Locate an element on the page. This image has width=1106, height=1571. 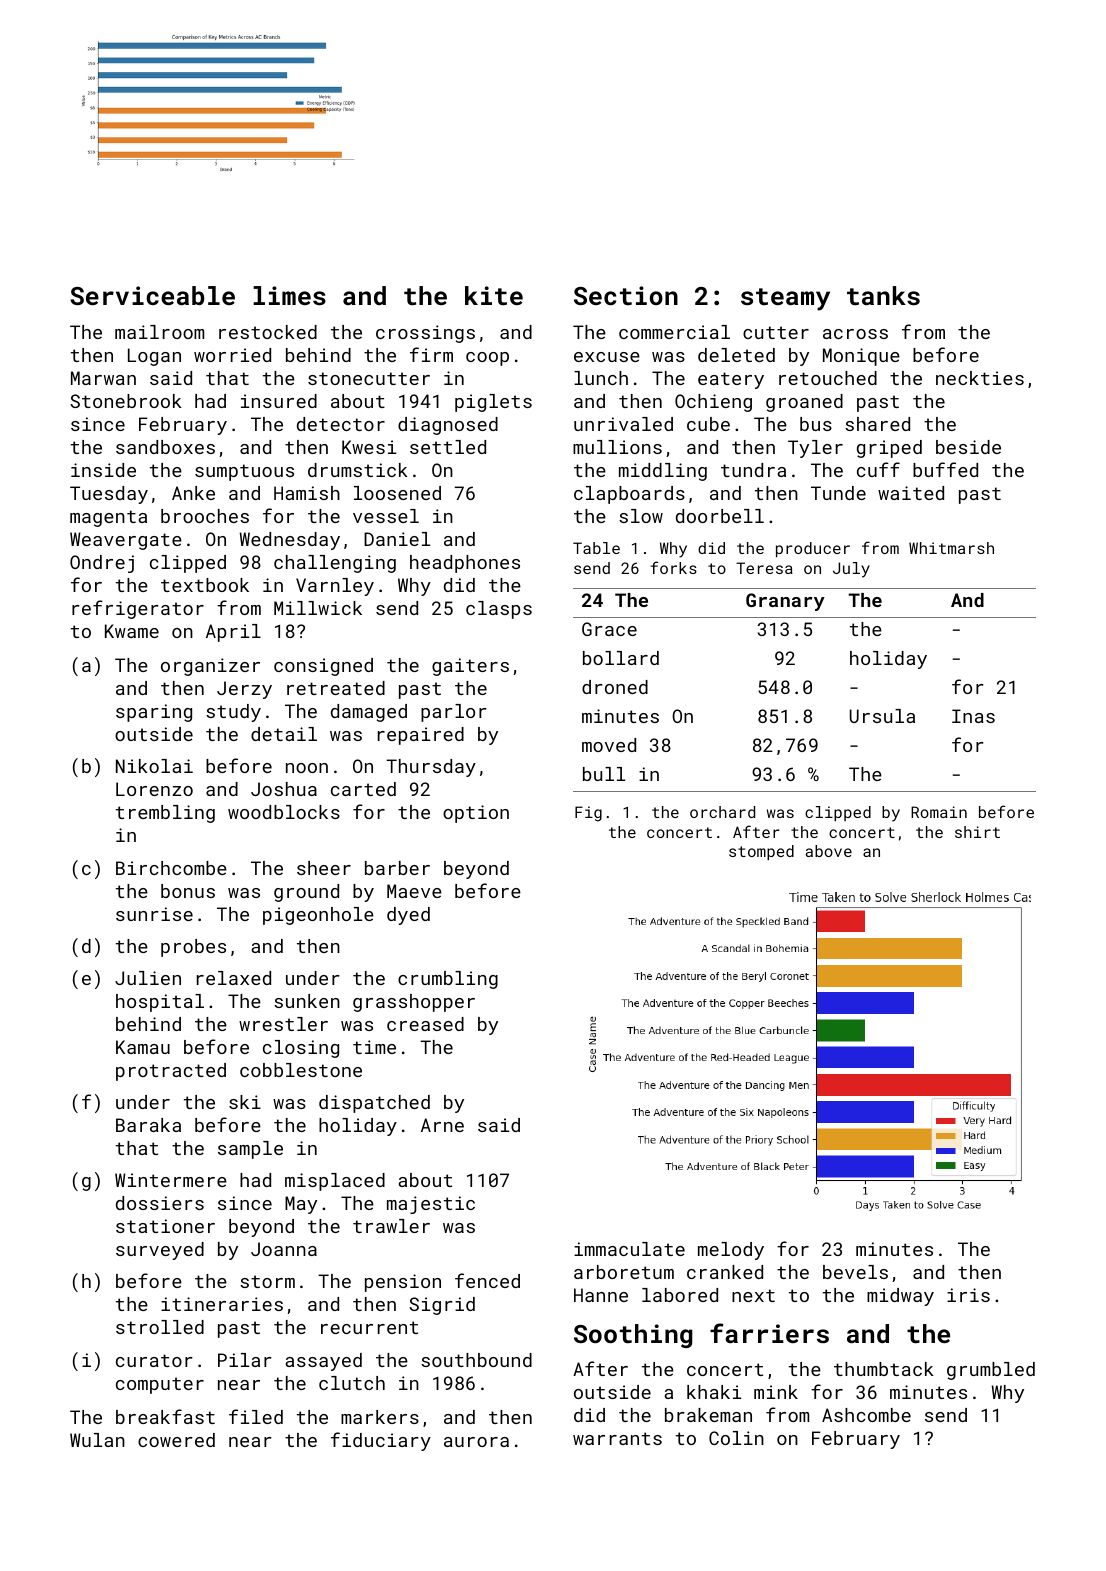
surveyed is located at coordinates (160, 1251).
